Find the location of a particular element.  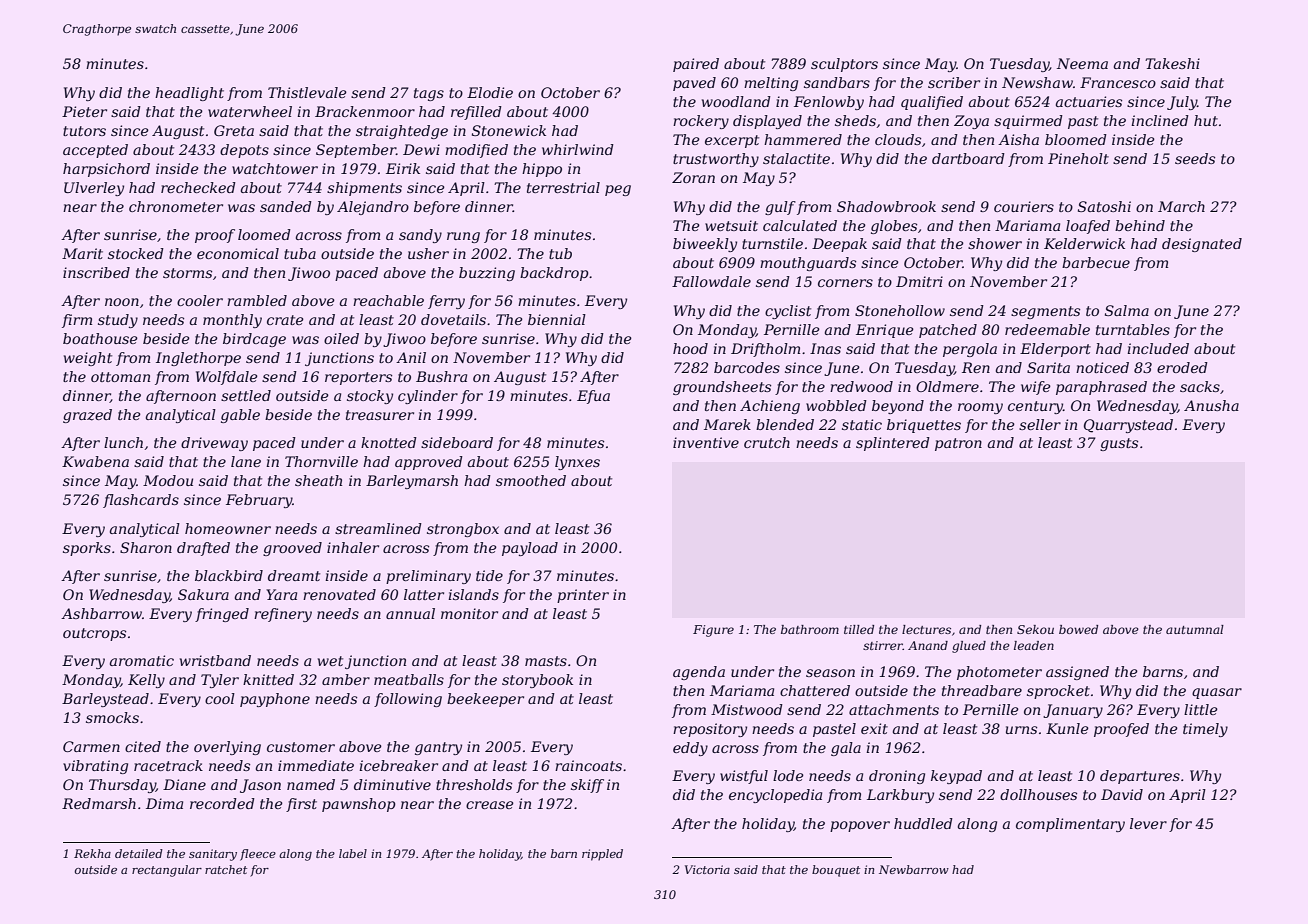

knitted is located at coordinates (268, 679).
